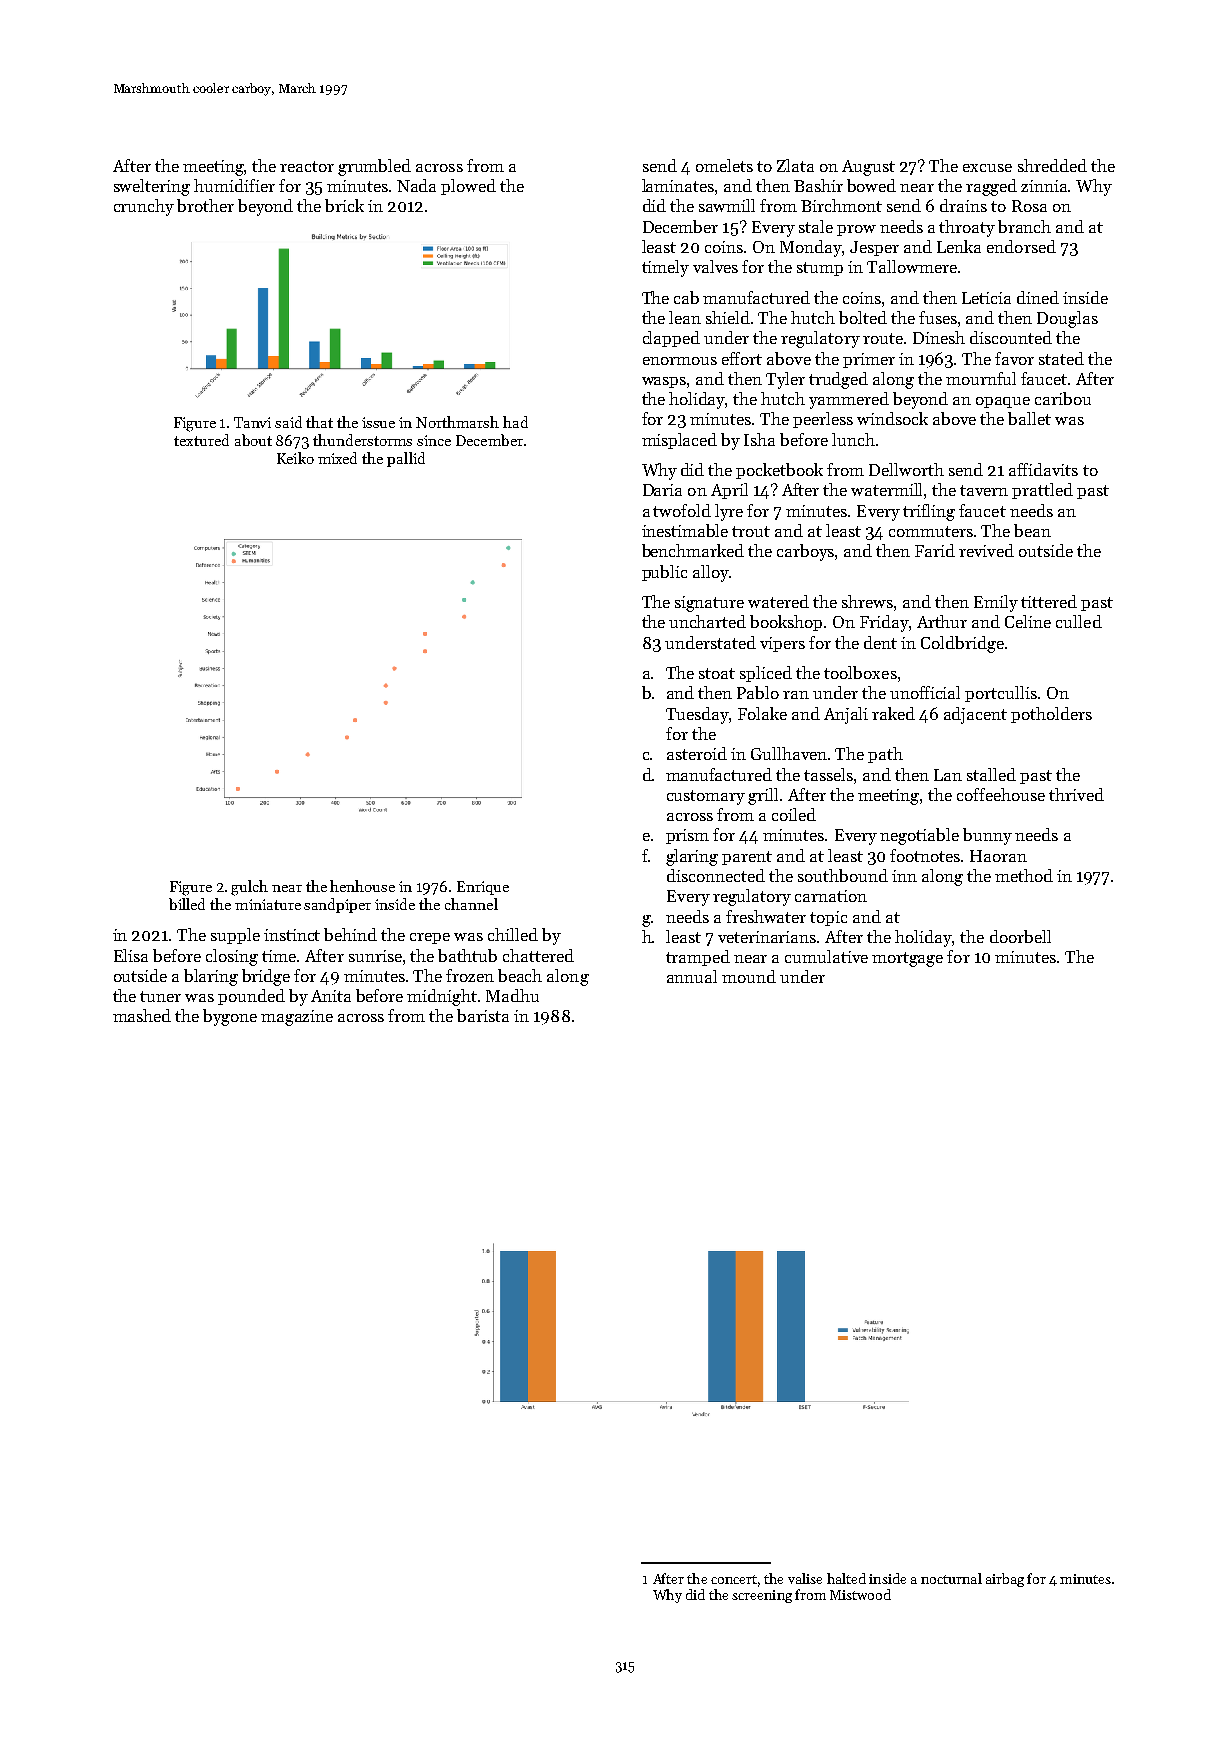  Describe the element at coordinates (734, 1579) in the screenshot. I see `concert` at that location.
